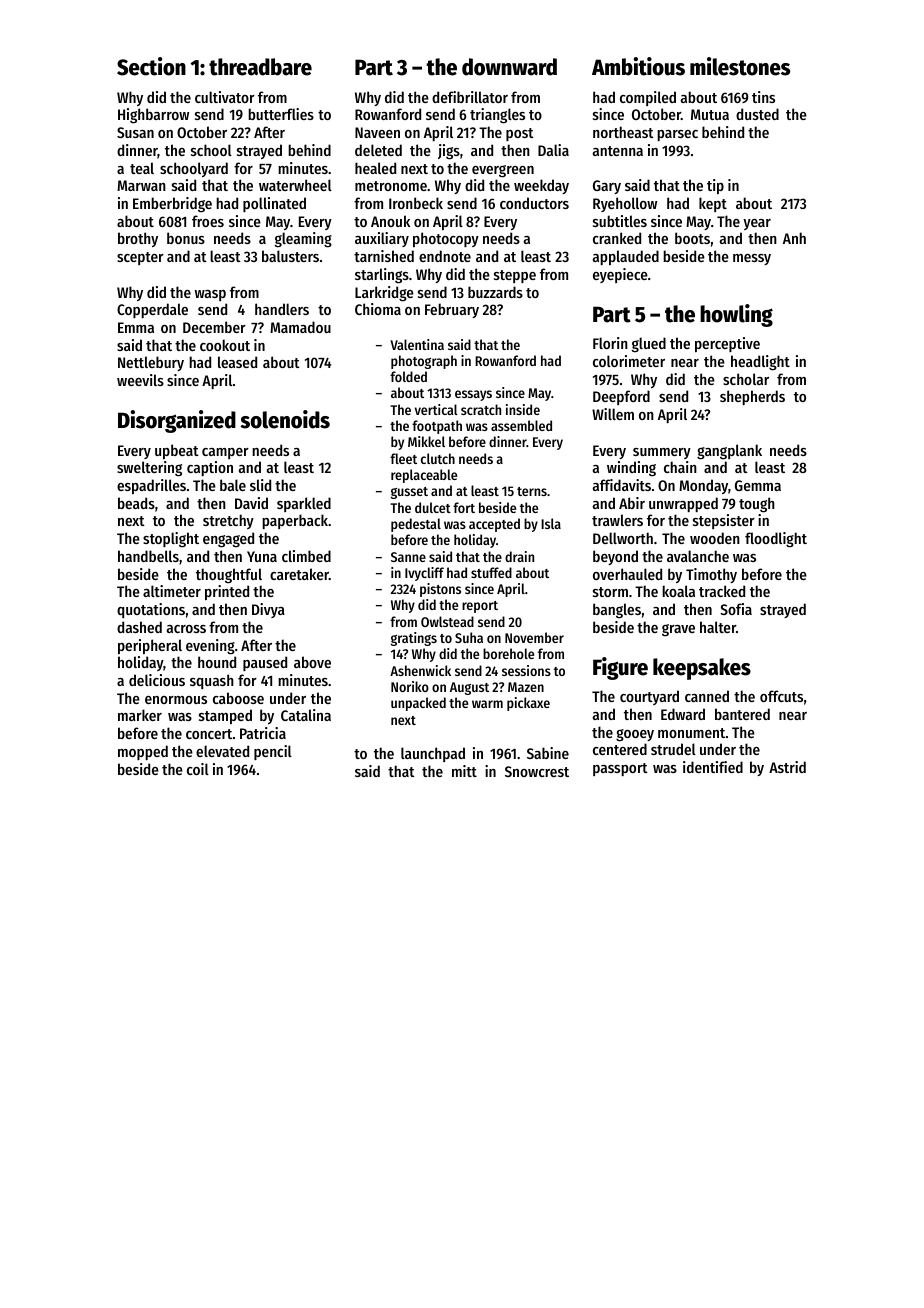 This screenshot has width=924, height=1308. Describe the element at coordinates (437, 427) in the screenshot. I see `footpath` at that location.
